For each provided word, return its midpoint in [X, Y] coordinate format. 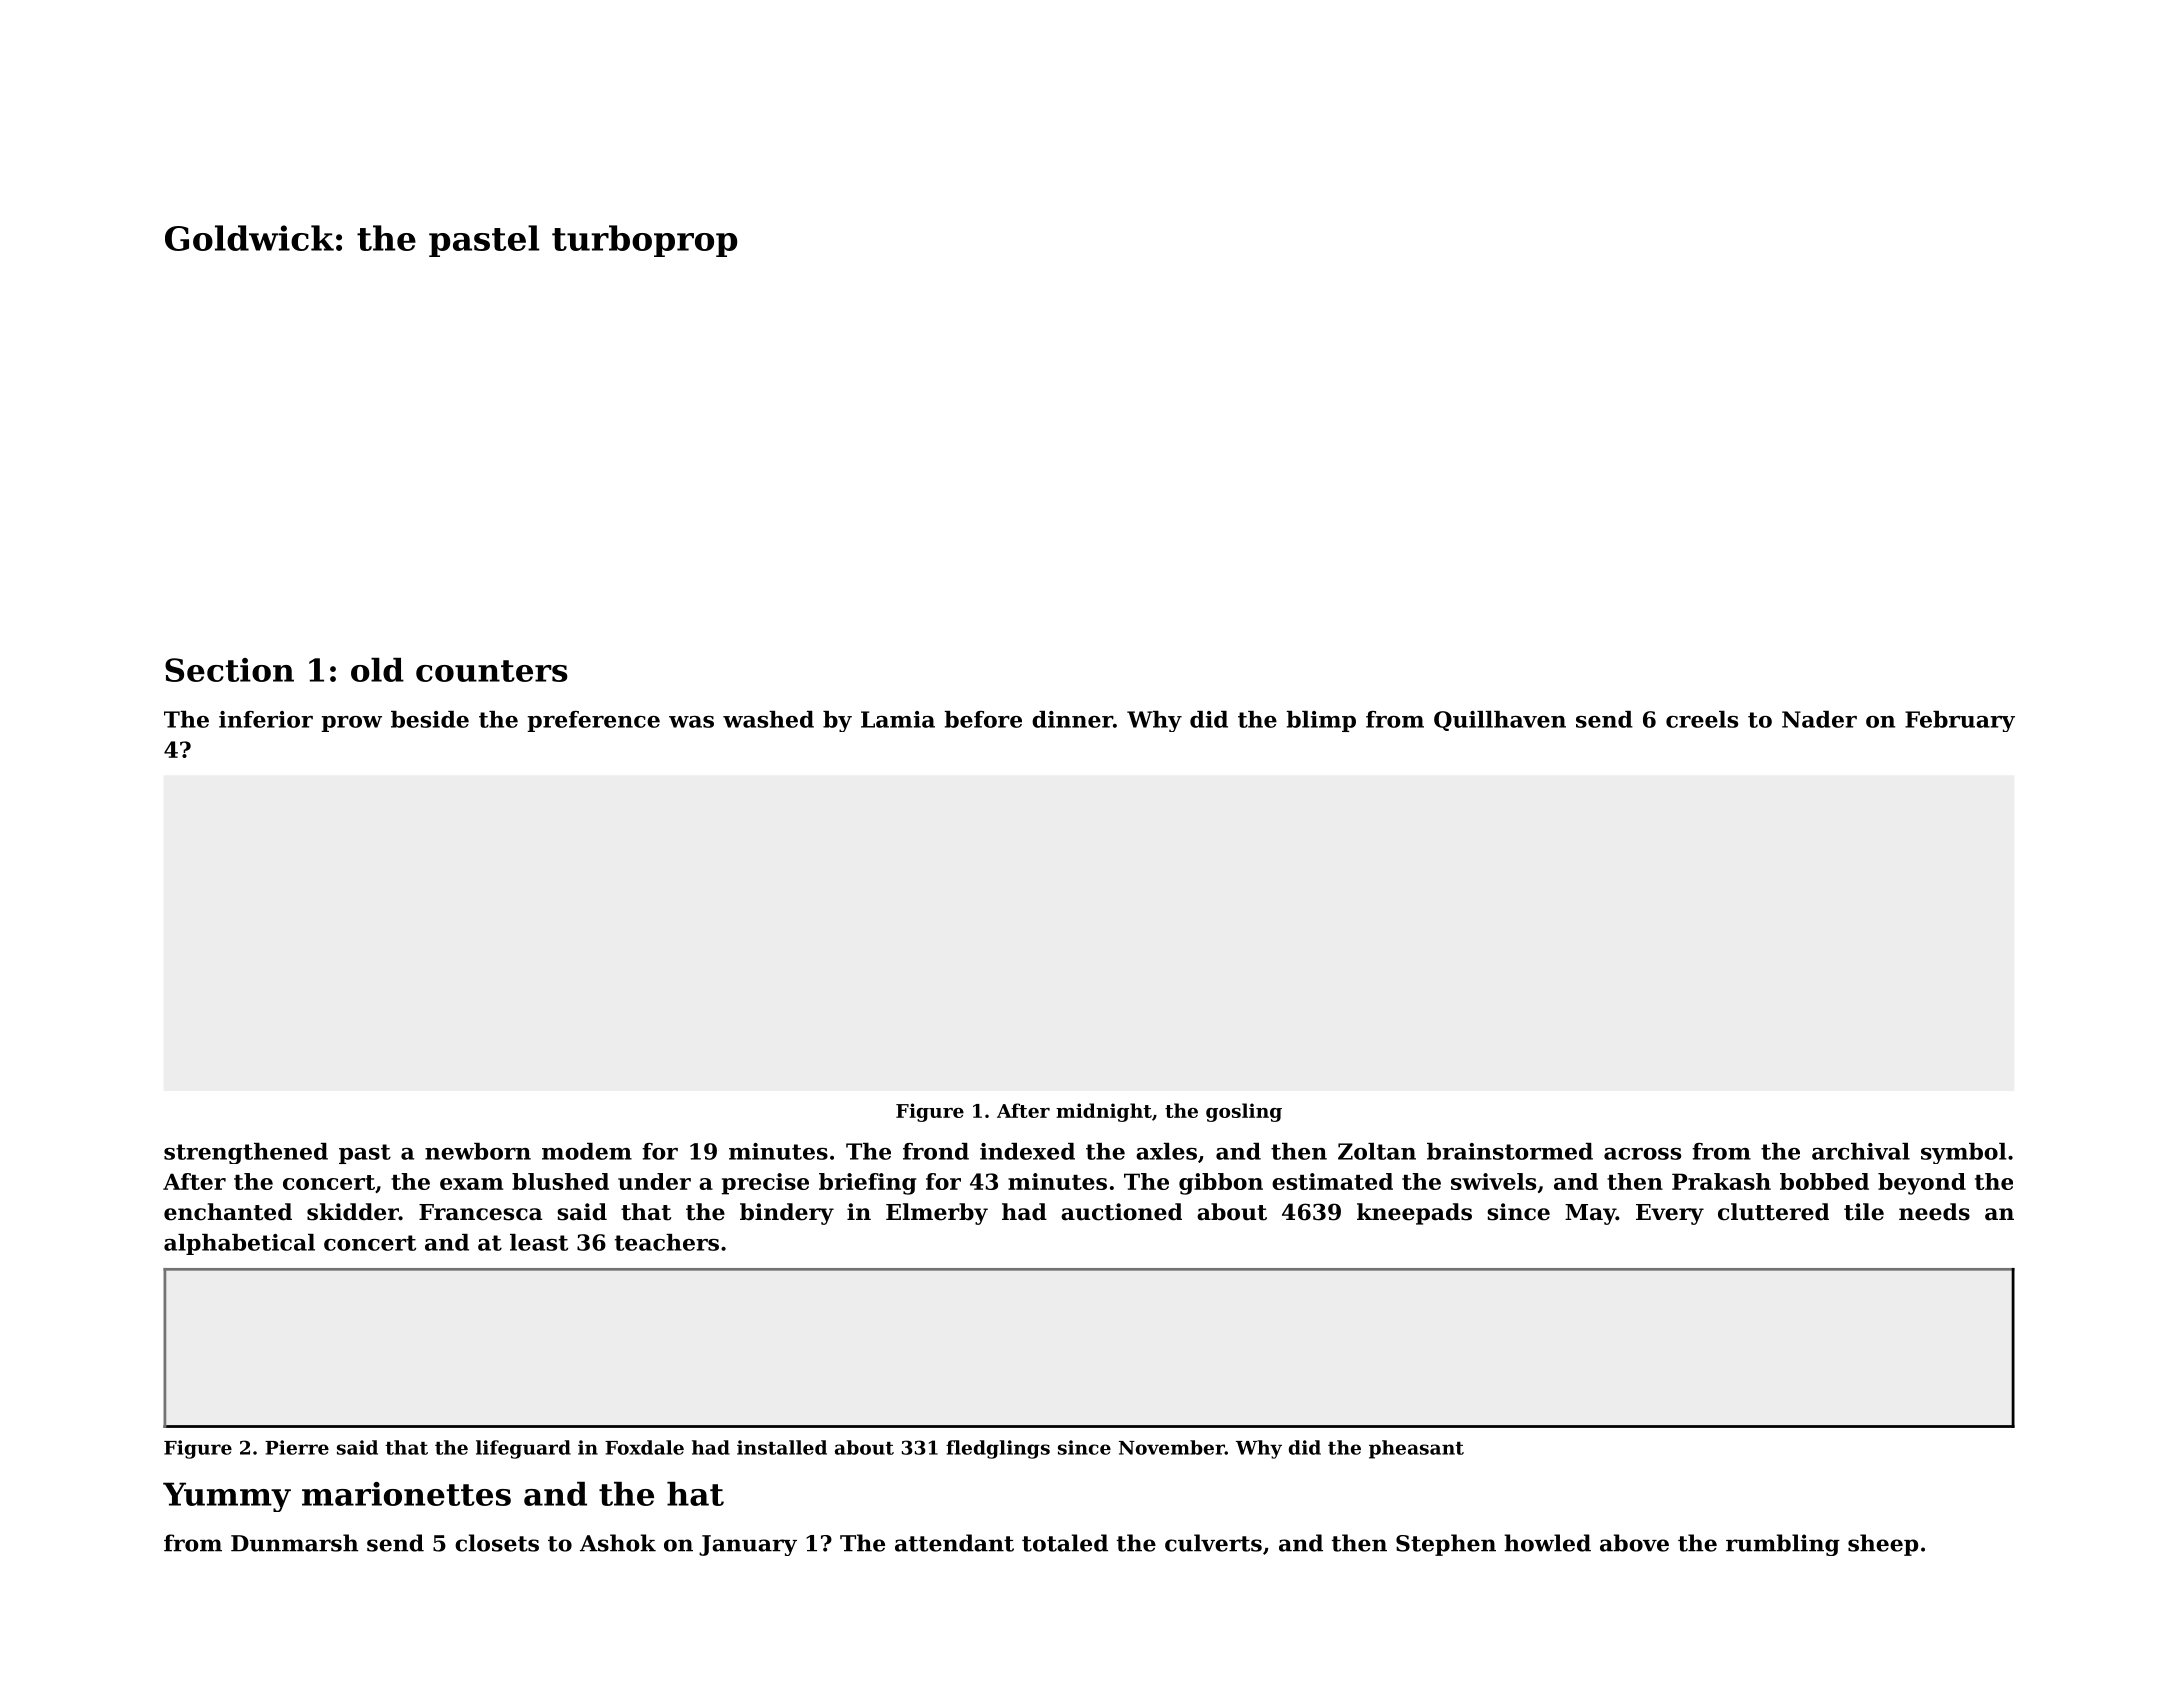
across [1642, 1154]
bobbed [1824, 1181]
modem [587, 1151]
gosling [1244, 1112]
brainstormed [1510, 1151]
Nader [1819, 719]
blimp [1321, 721]
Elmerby [937, 1214]
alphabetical [239, 1244]
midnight [1104, 1112]
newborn [478, 1151]
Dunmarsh [294, 1543]
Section [229, 670]
